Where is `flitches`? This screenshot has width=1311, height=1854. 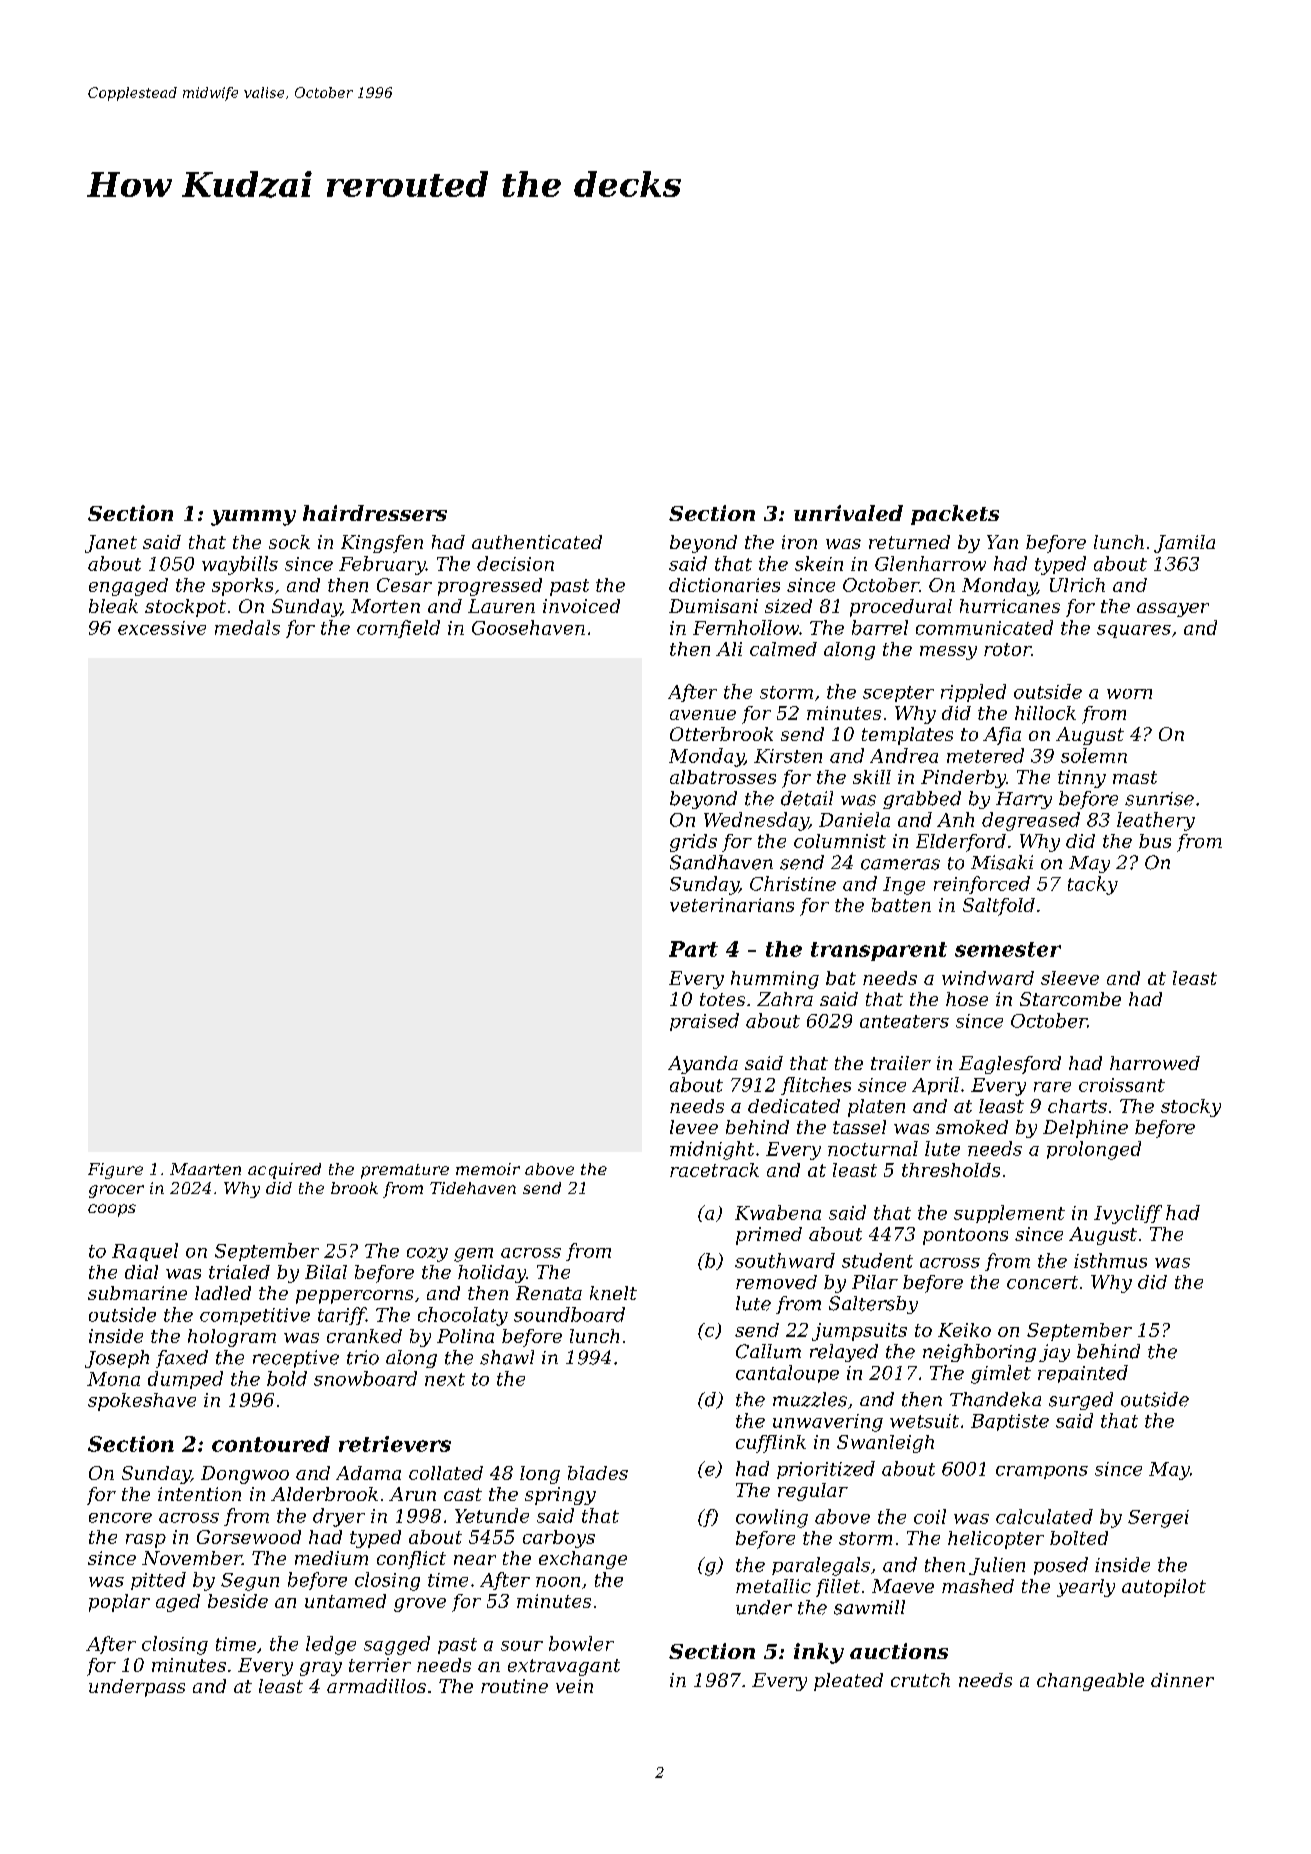 flitches is located at coordinates (816, 1086).
